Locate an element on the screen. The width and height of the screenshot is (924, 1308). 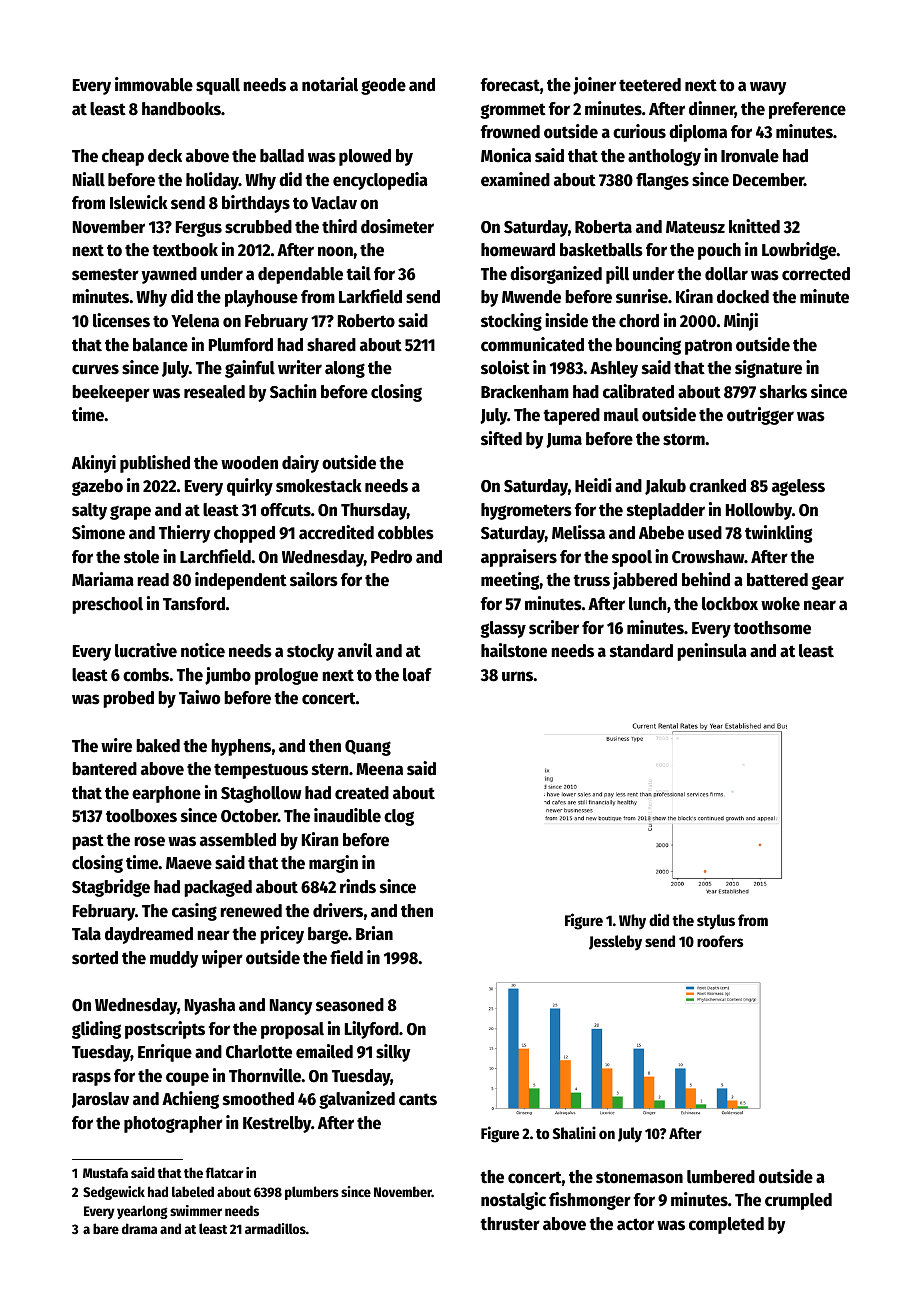
holiday is located at coordinates (212, 181).
